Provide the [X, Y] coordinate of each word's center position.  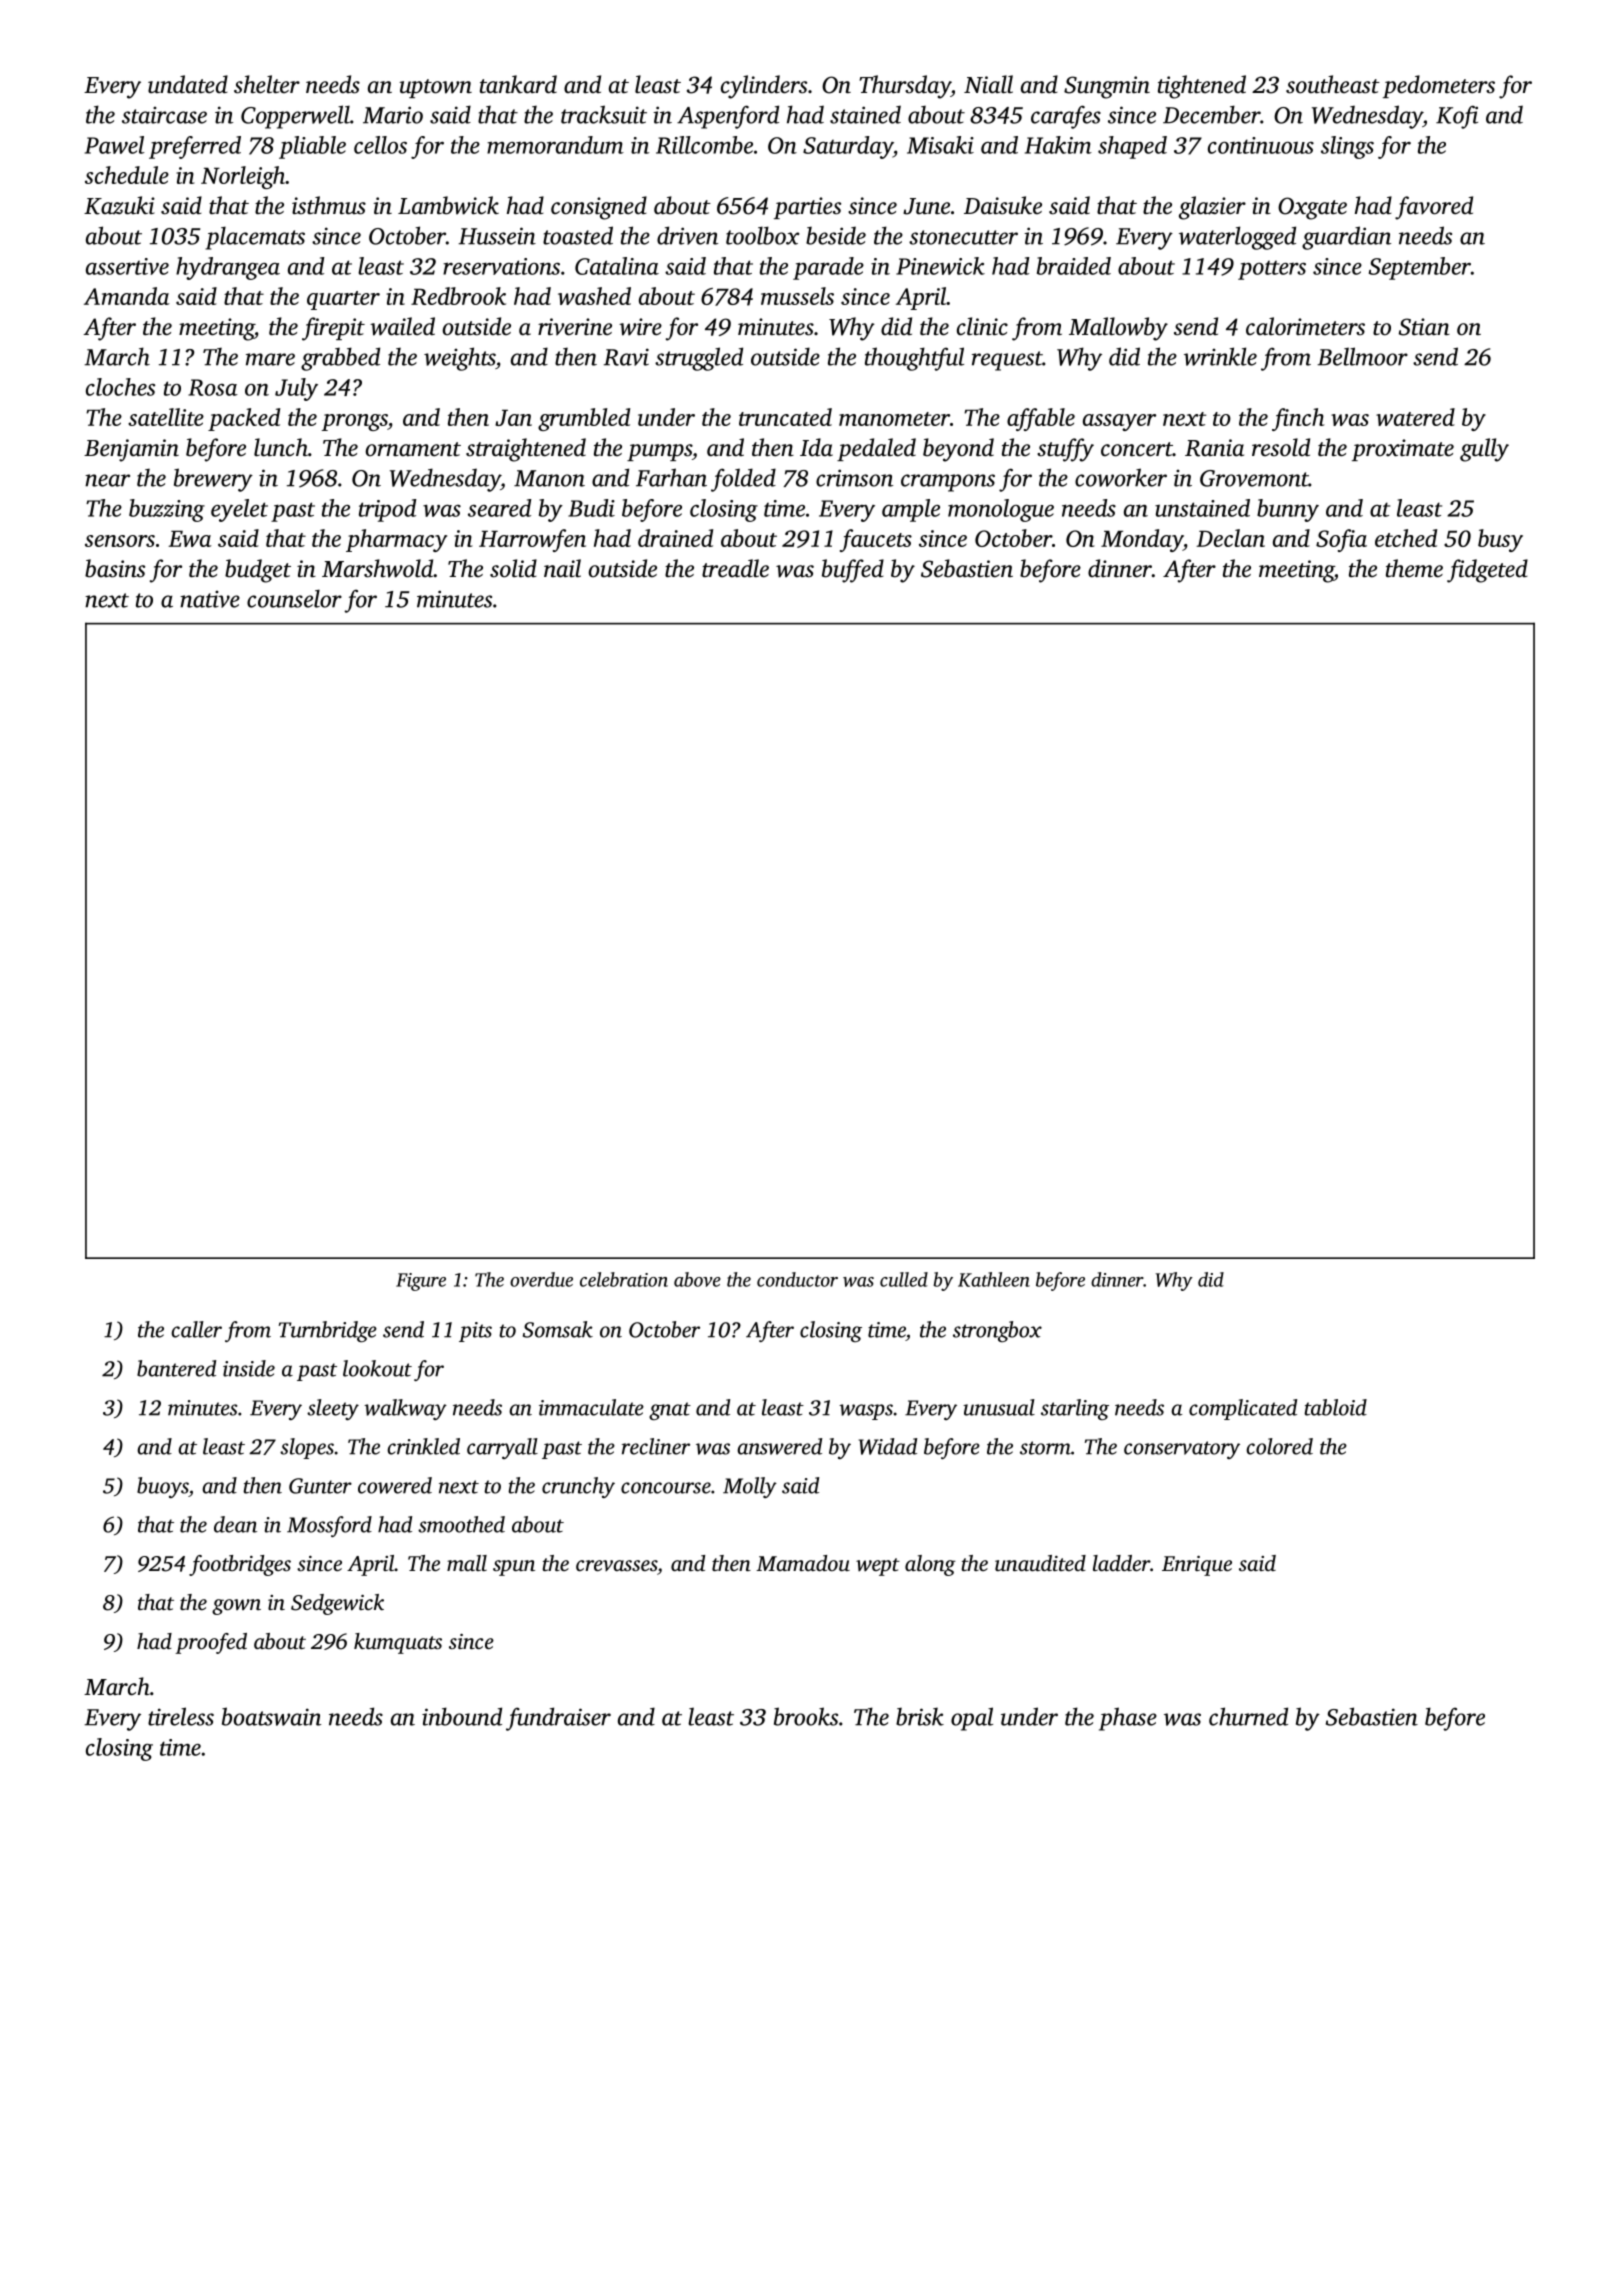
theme [1414, 568]
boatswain [271, 1716]
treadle [735, 568]
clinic [982, 326]
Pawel [114, 145]
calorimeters [1305, 326]
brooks [806, 1716]
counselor [294, 598]
